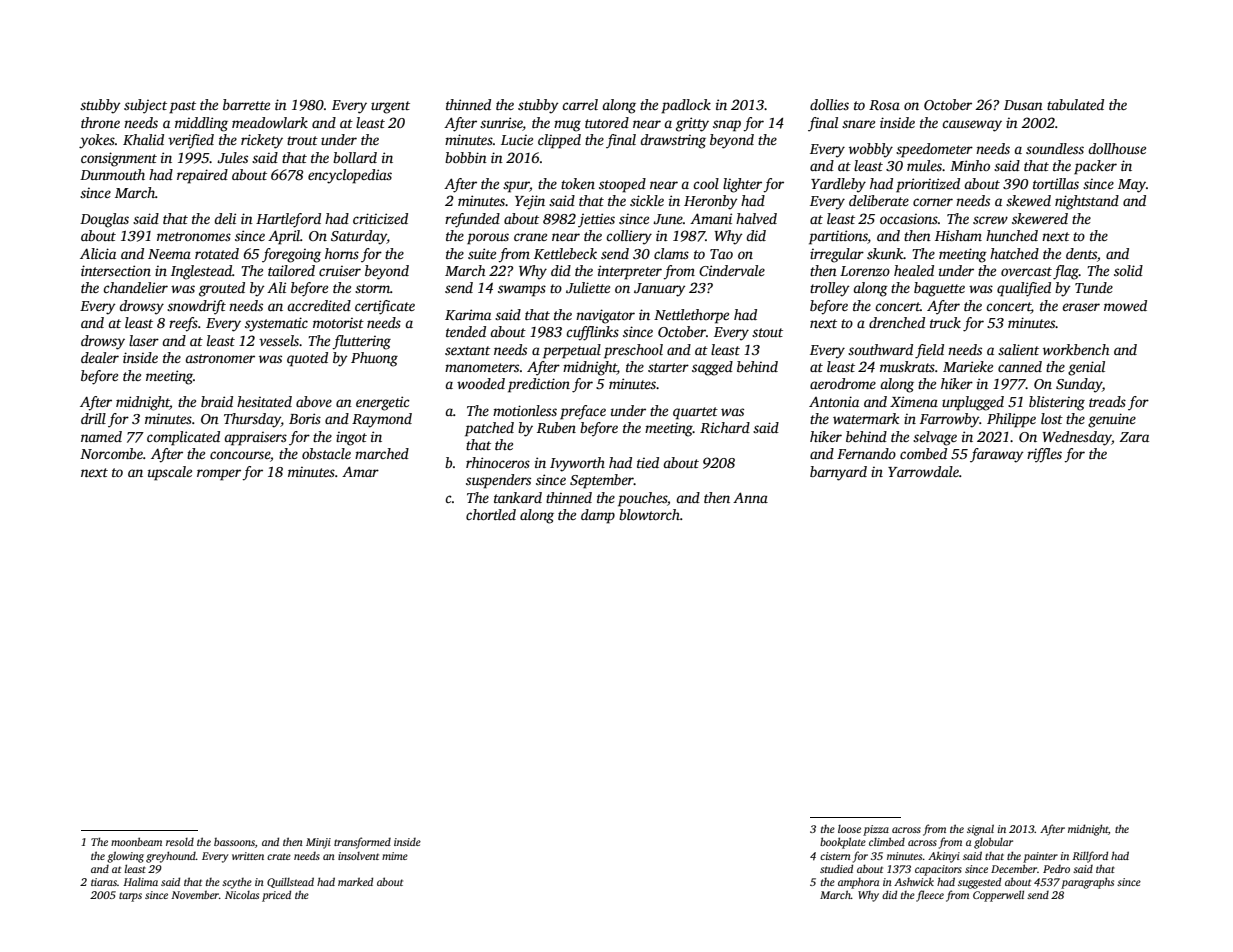  I want to click on Rosa, so click(884, 105).
